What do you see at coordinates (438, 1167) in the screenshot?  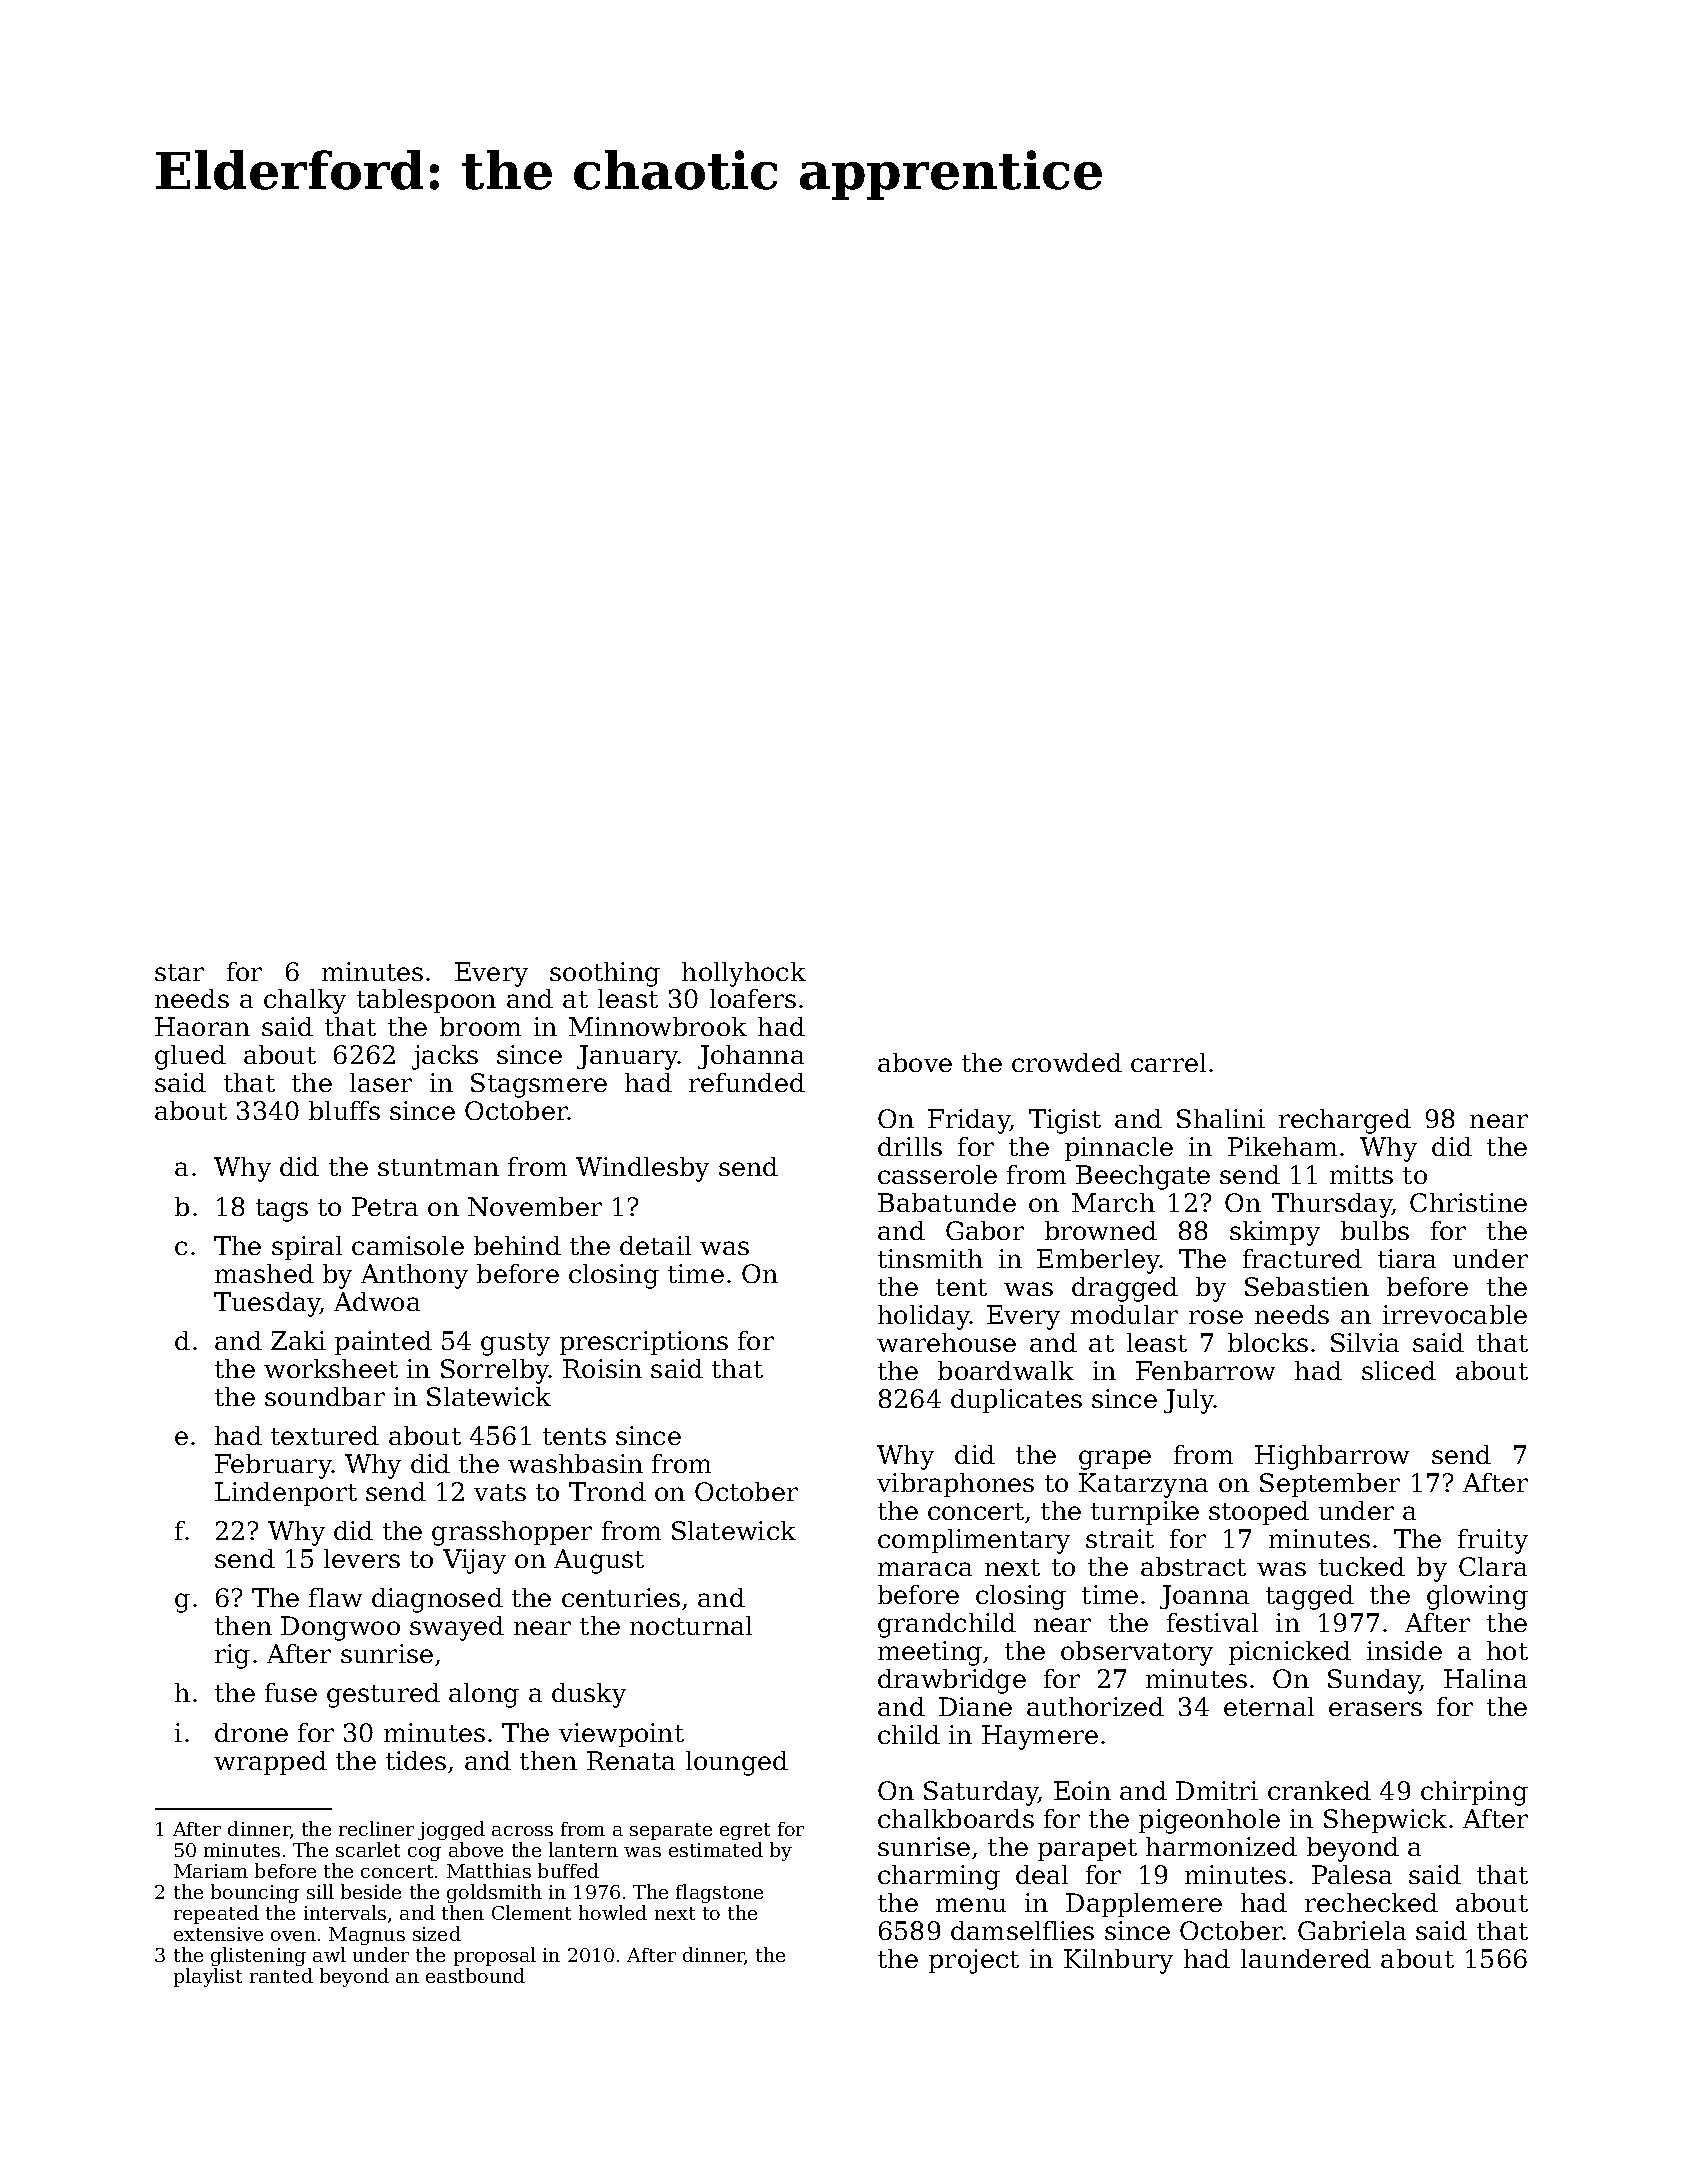 I see `stuntman` at bounding box center [438, 1167].
